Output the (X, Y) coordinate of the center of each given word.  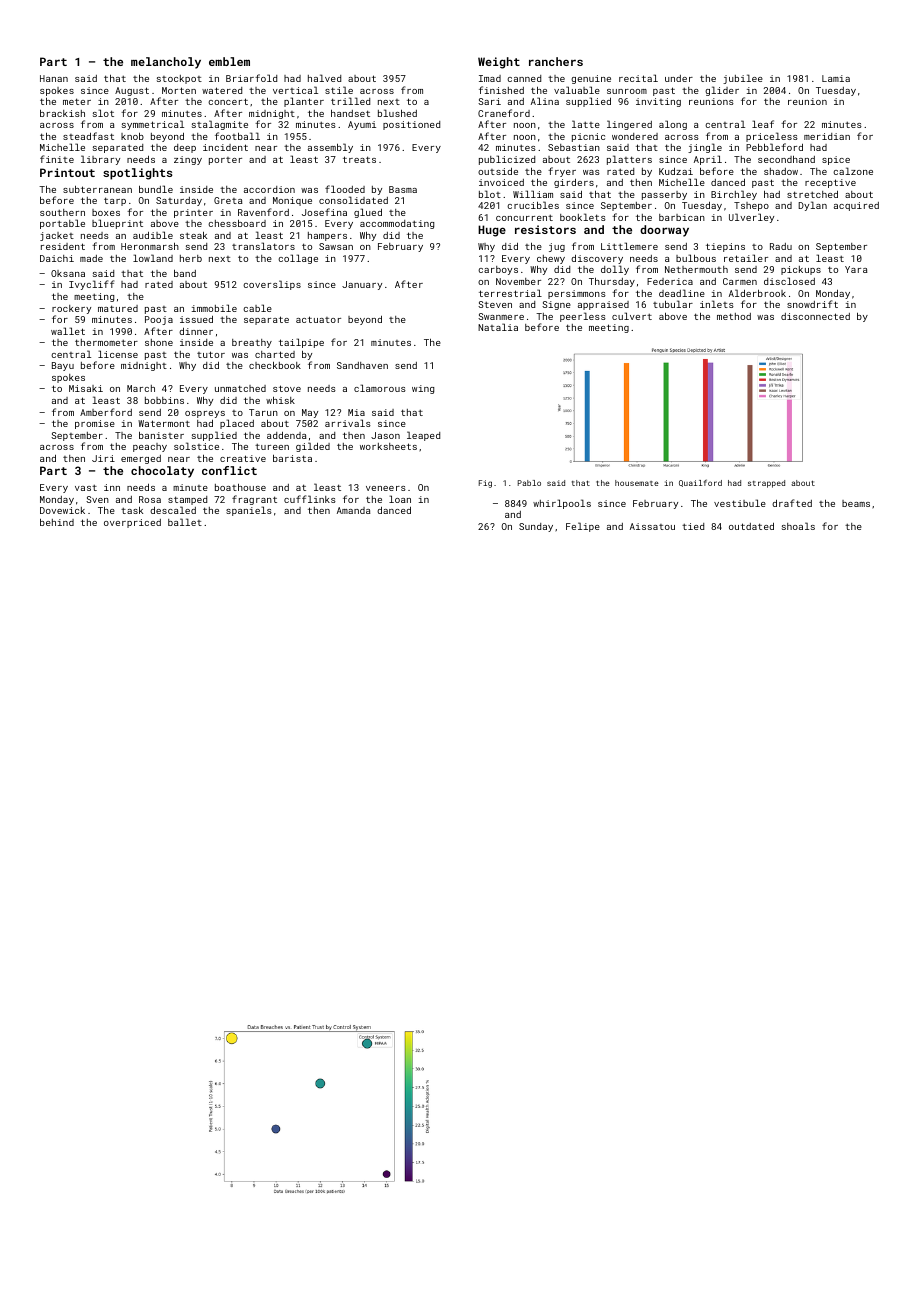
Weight (499, 63)
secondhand (786, 159)
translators (263, 246)
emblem (229, 61)
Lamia (836, 78)
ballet (185, 522)
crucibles (533, 205)
